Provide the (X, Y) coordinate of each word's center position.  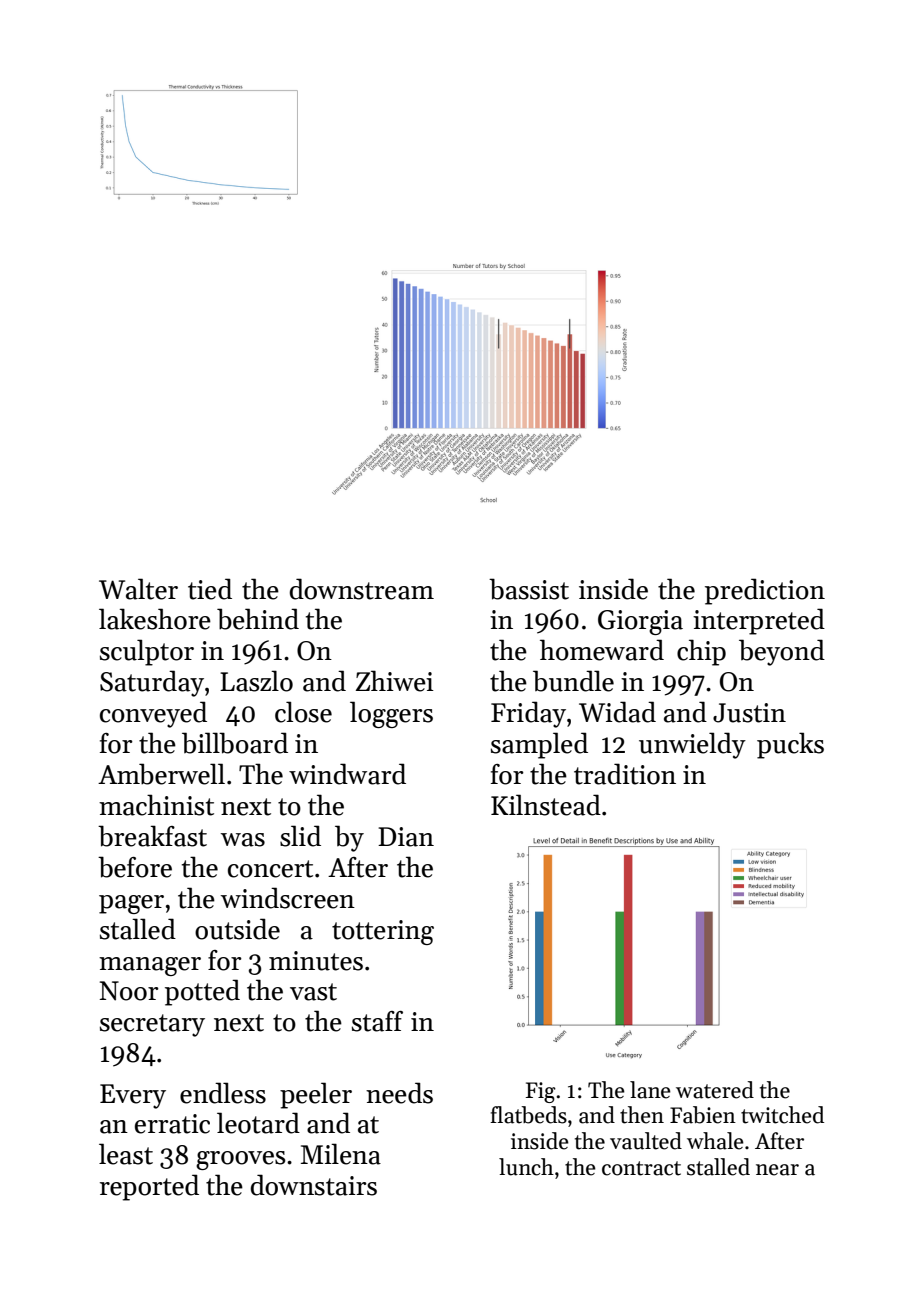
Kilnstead (546, 805)
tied (210, 589)
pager (131, 904)
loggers (391, 714)
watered (715, 1090)
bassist (529, 589)
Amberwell (161, 774)
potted (202, 992)
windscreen (288, 898)
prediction (765, 591)
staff (377, 1021)
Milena (341, 1154)
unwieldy (692, 745)
